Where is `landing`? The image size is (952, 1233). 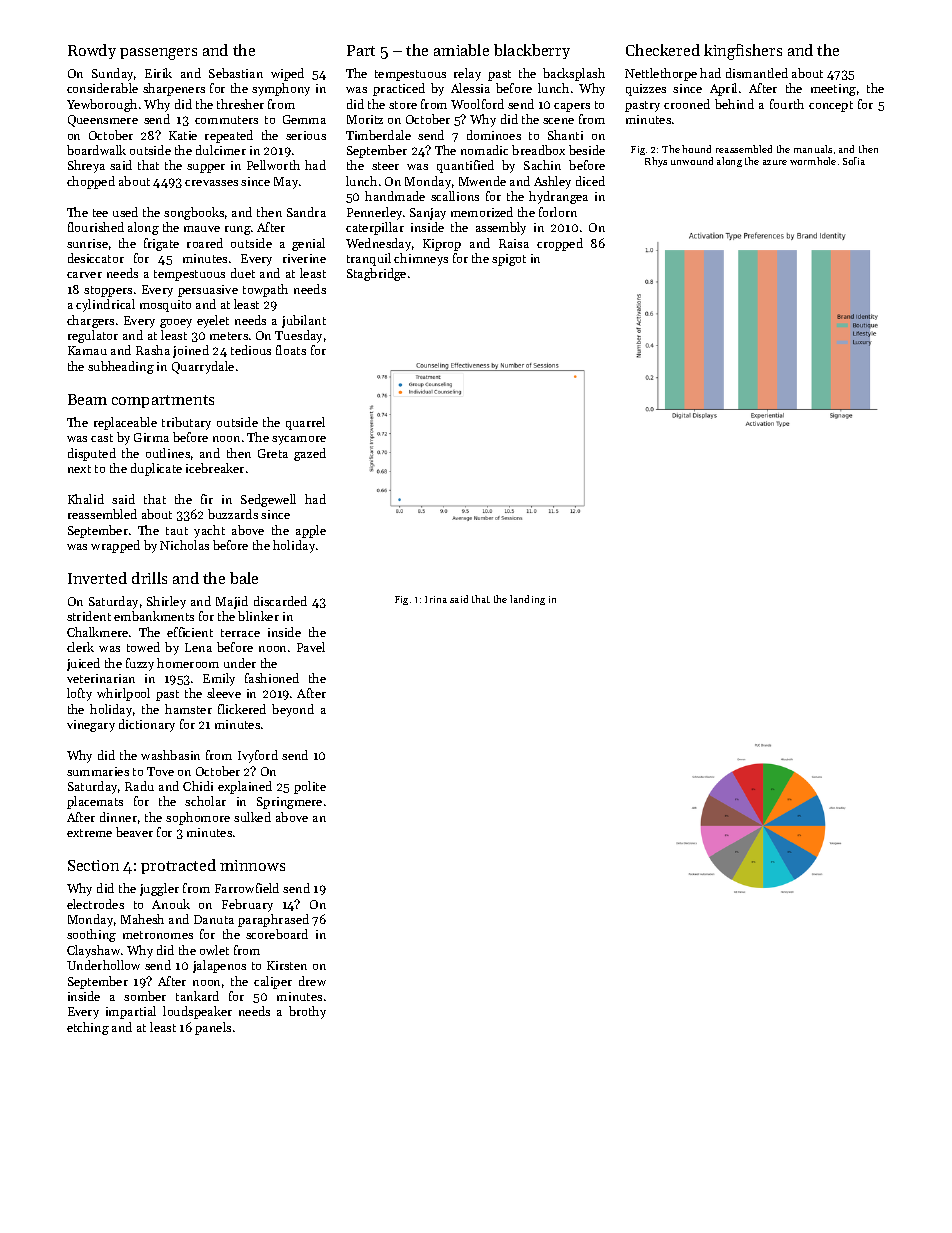
landing is located at coordinates (527, 600).
